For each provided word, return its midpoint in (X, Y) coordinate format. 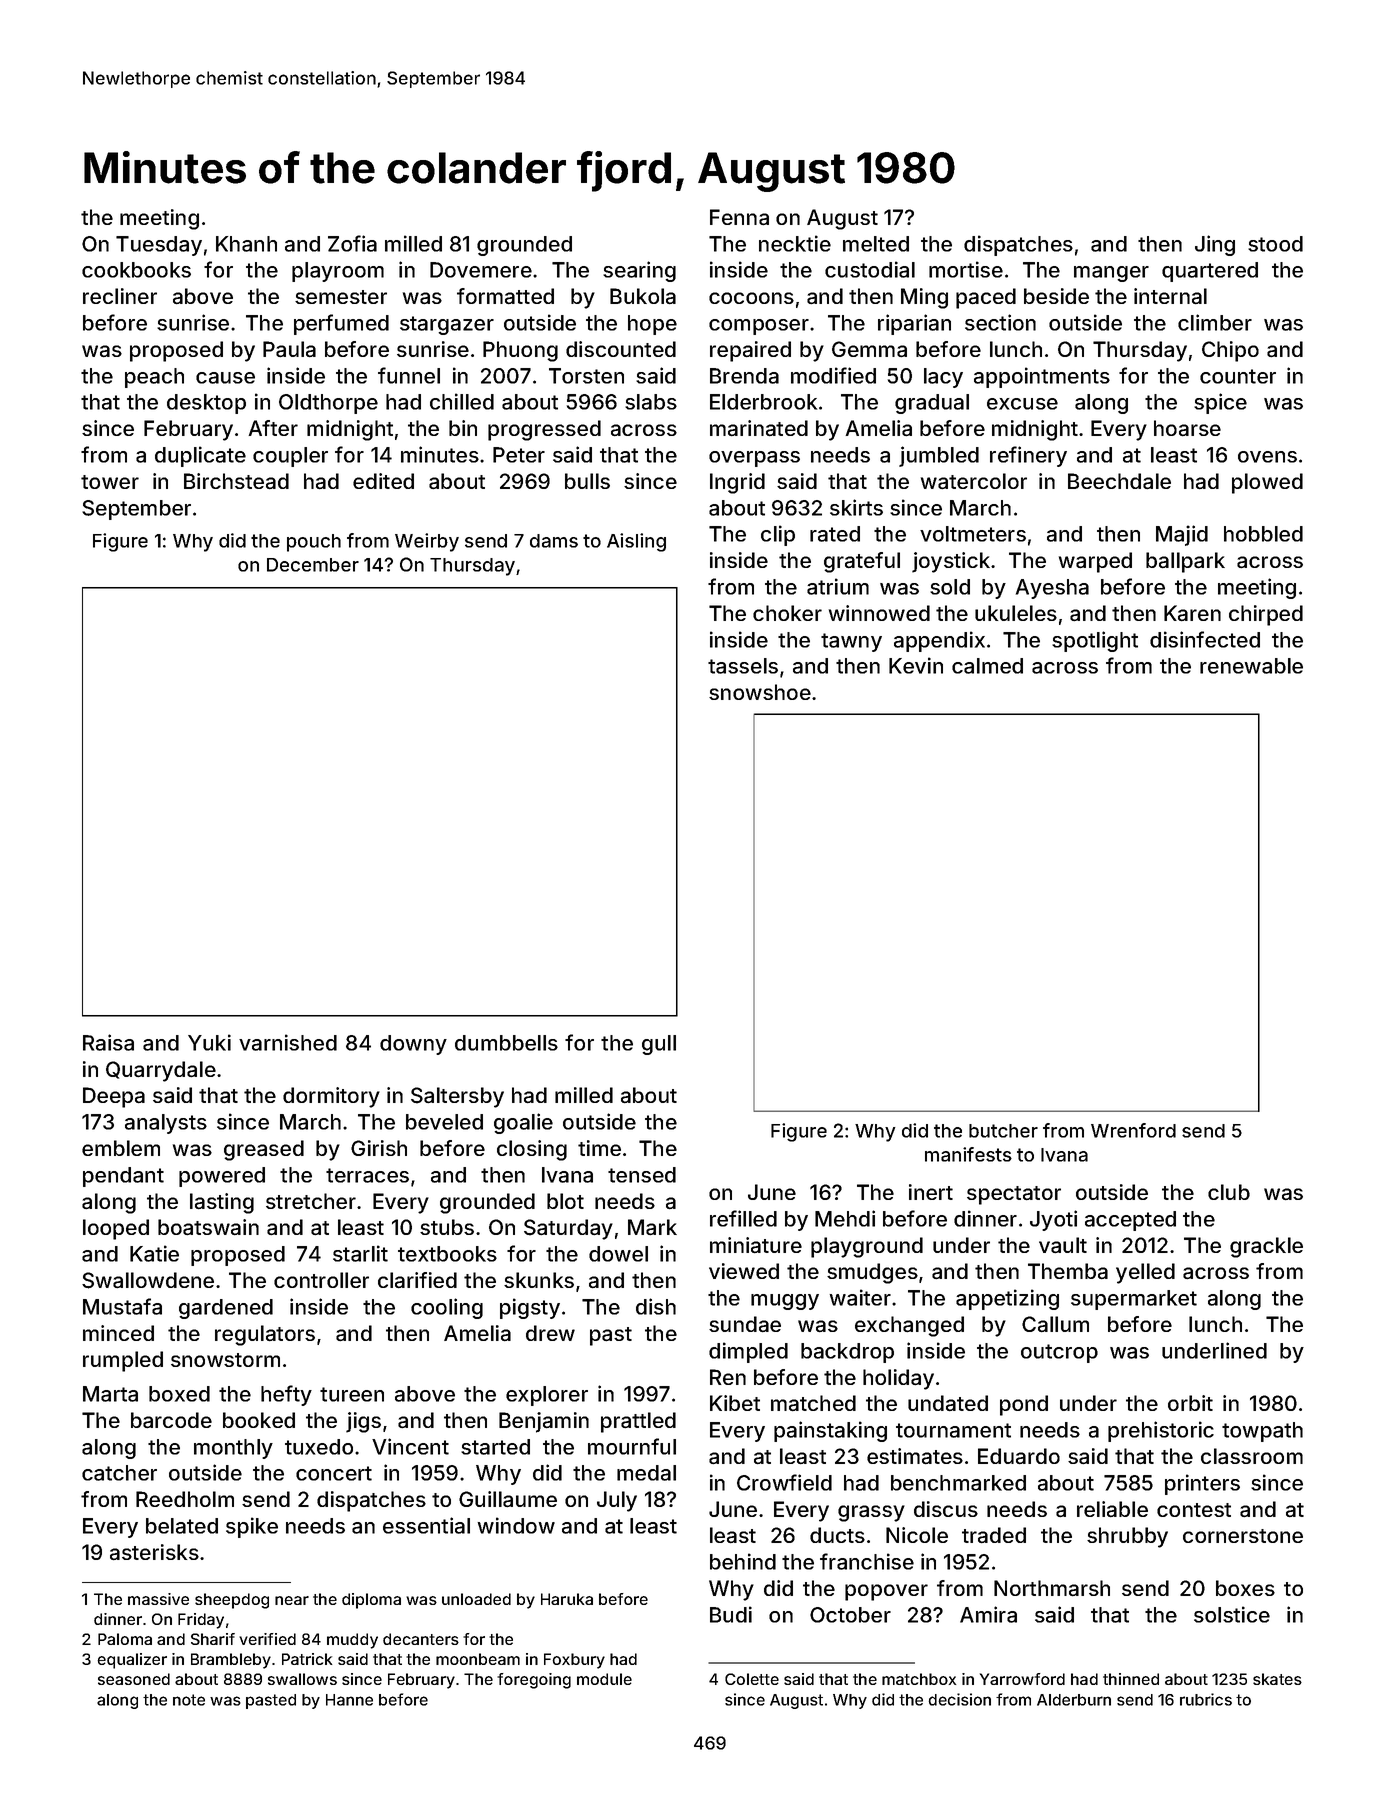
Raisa (108, 1042)
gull (659, 1045)
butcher (1003, 1131)
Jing (1215, 245)
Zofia (352, 243)
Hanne (349, 1700)
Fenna (739, 217)
